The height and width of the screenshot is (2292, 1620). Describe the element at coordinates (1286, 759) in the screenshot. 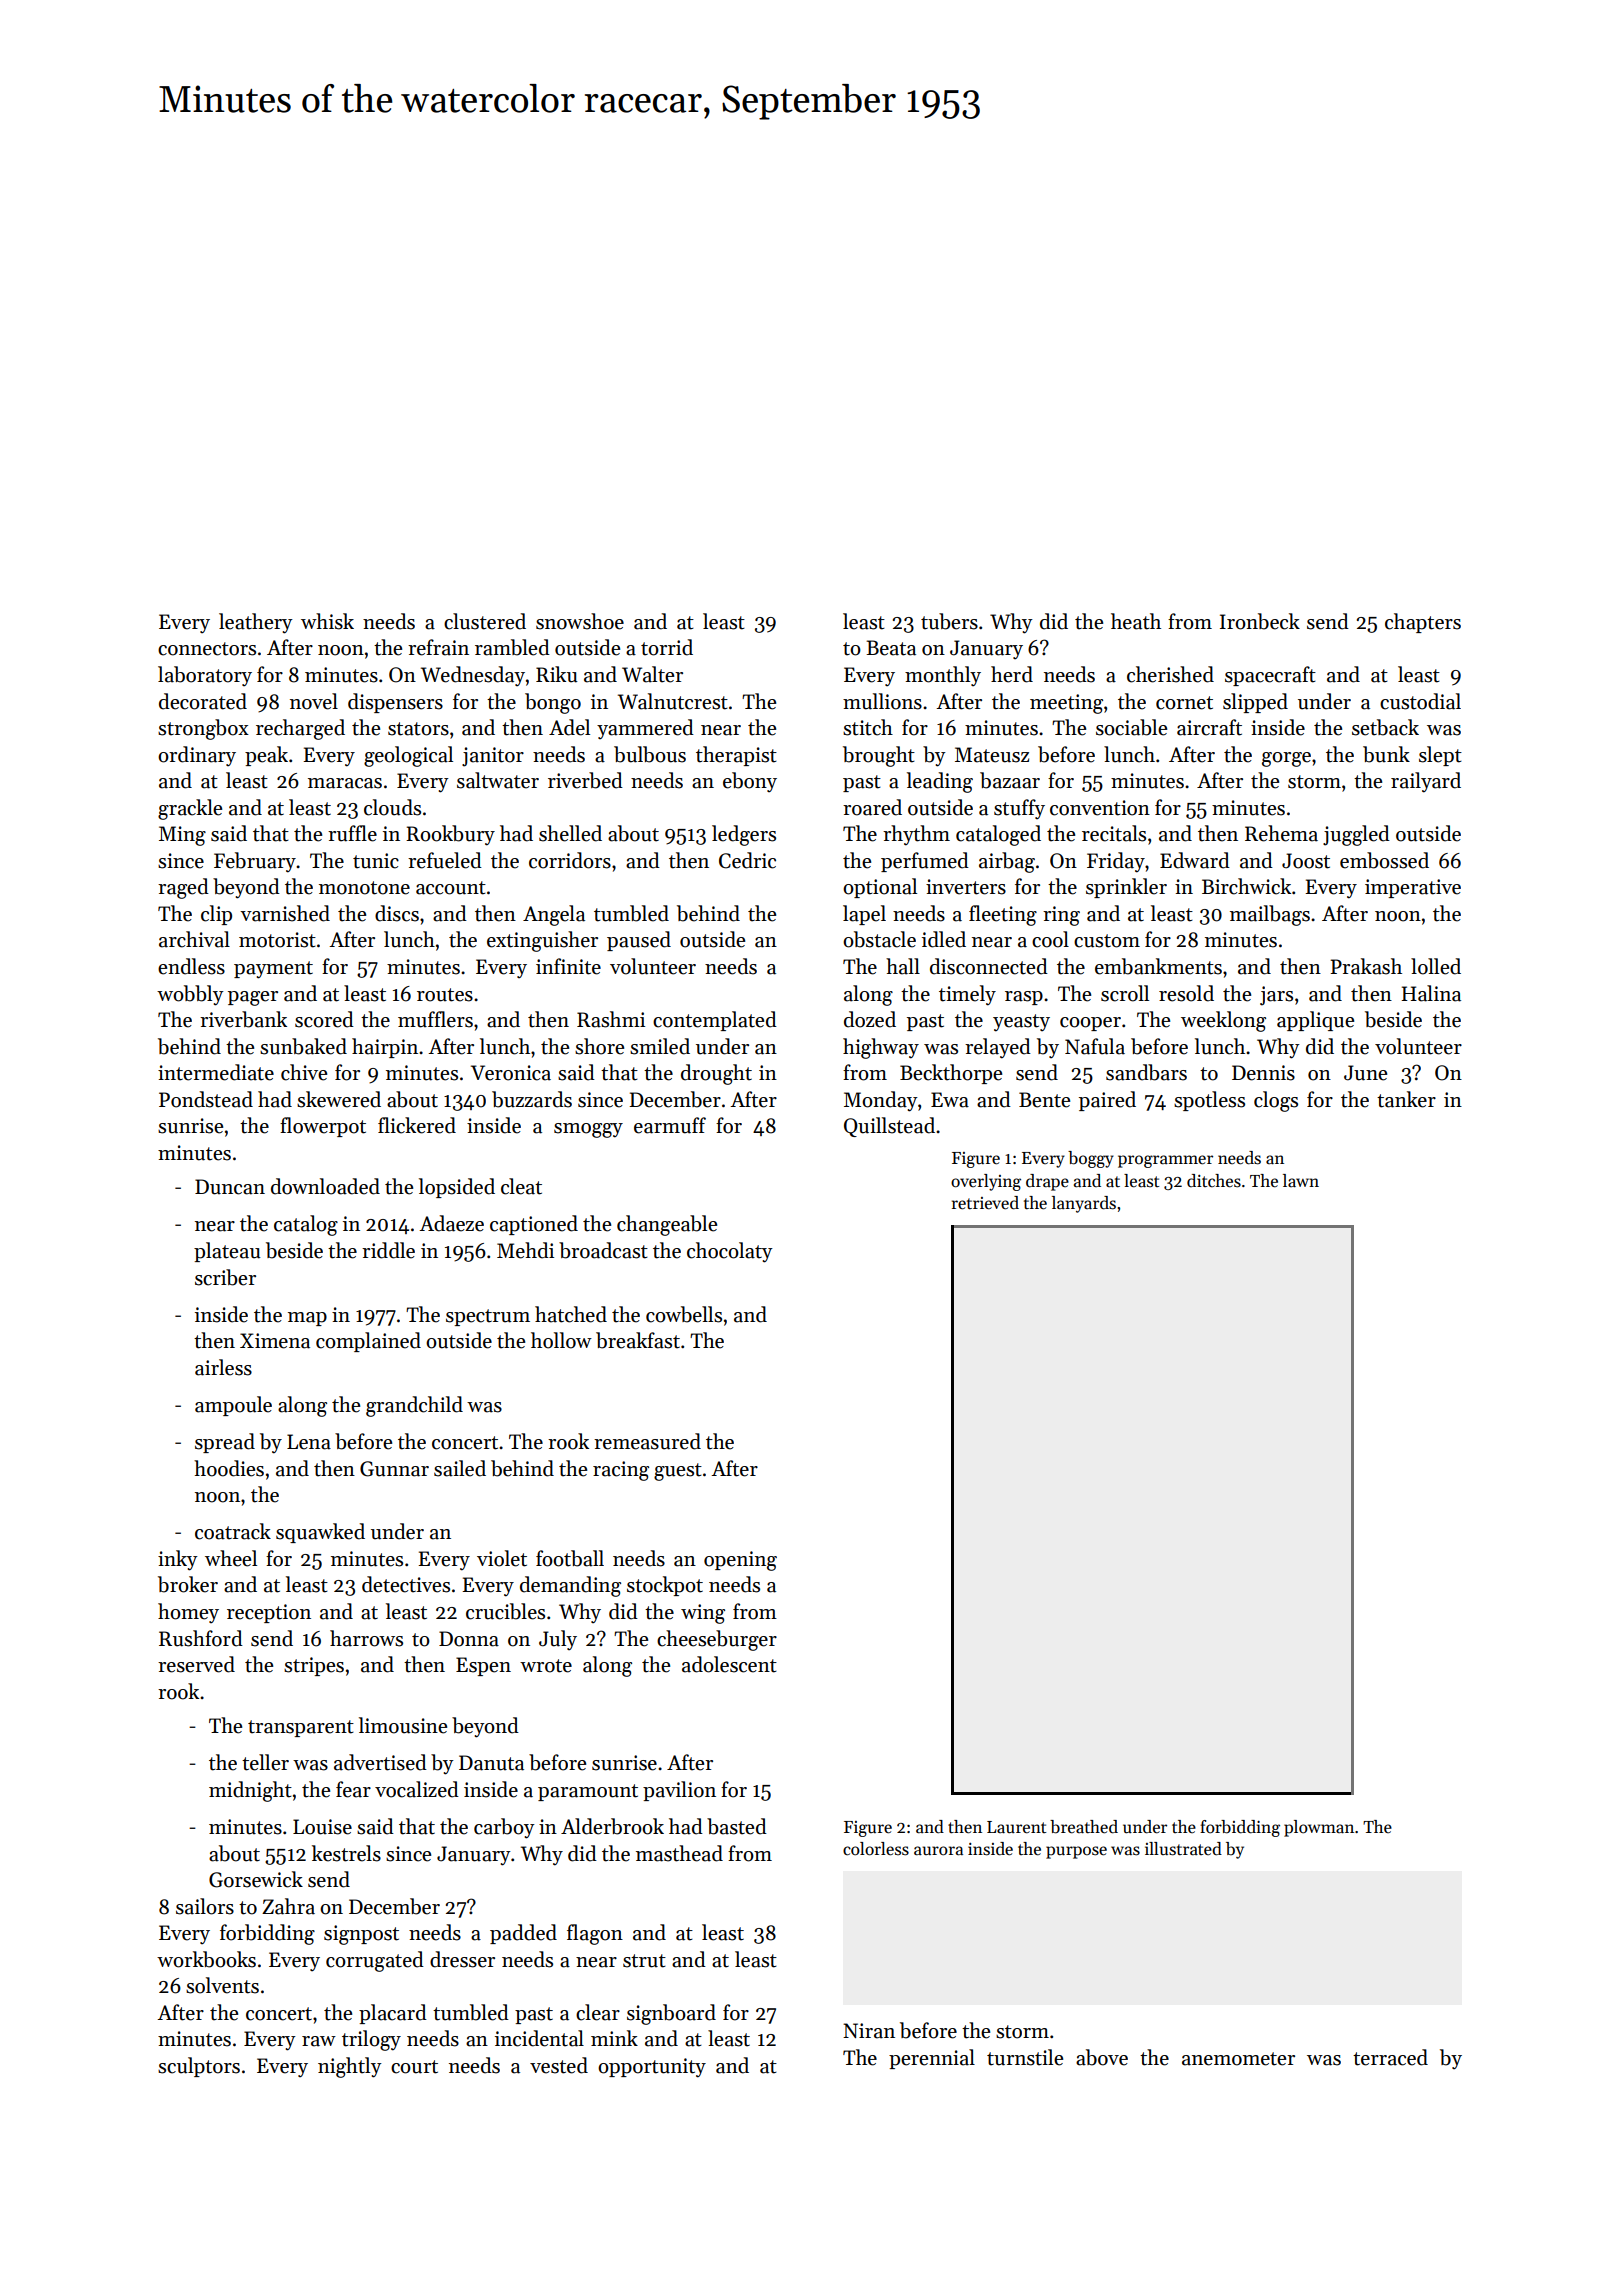

I see `gorge` at that location.
